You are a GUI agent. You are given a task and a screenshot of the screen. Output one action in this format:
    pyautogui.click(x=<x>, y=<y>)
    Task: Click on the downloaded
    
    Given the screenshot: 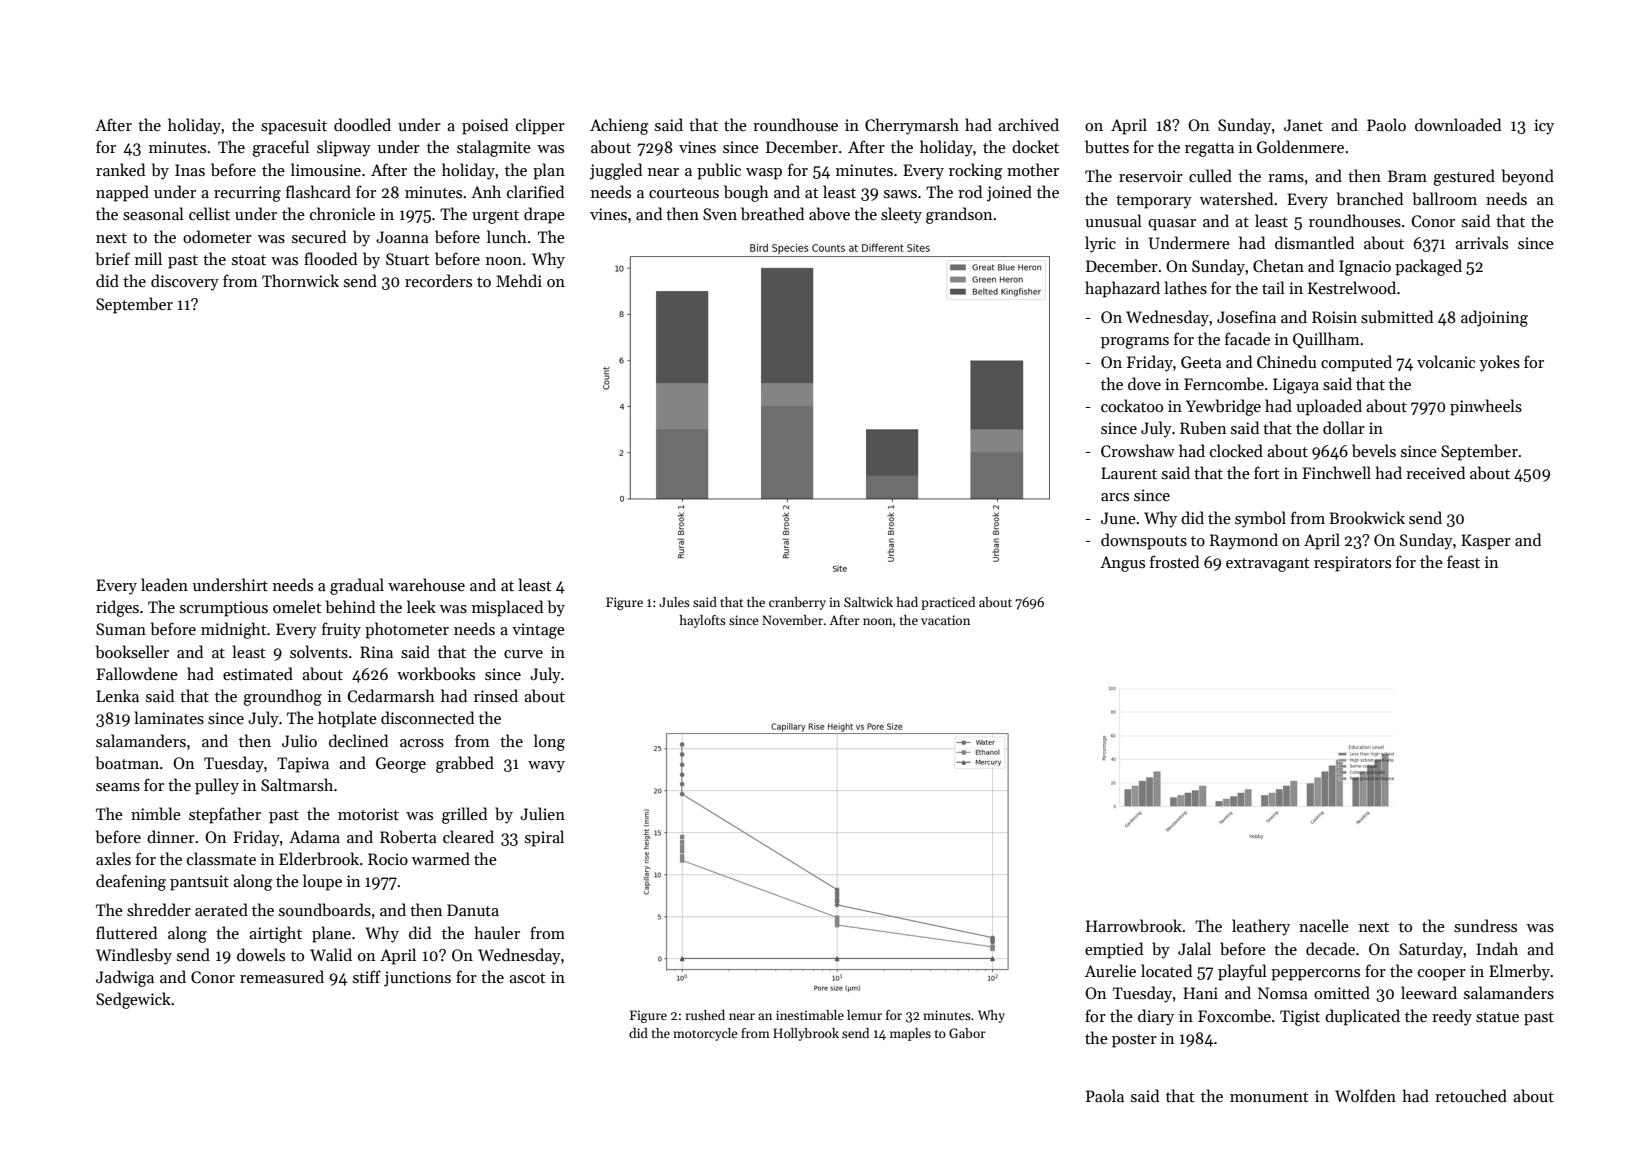 What is the action you would take?
    pyautogui.click(x=1458, y=124)
